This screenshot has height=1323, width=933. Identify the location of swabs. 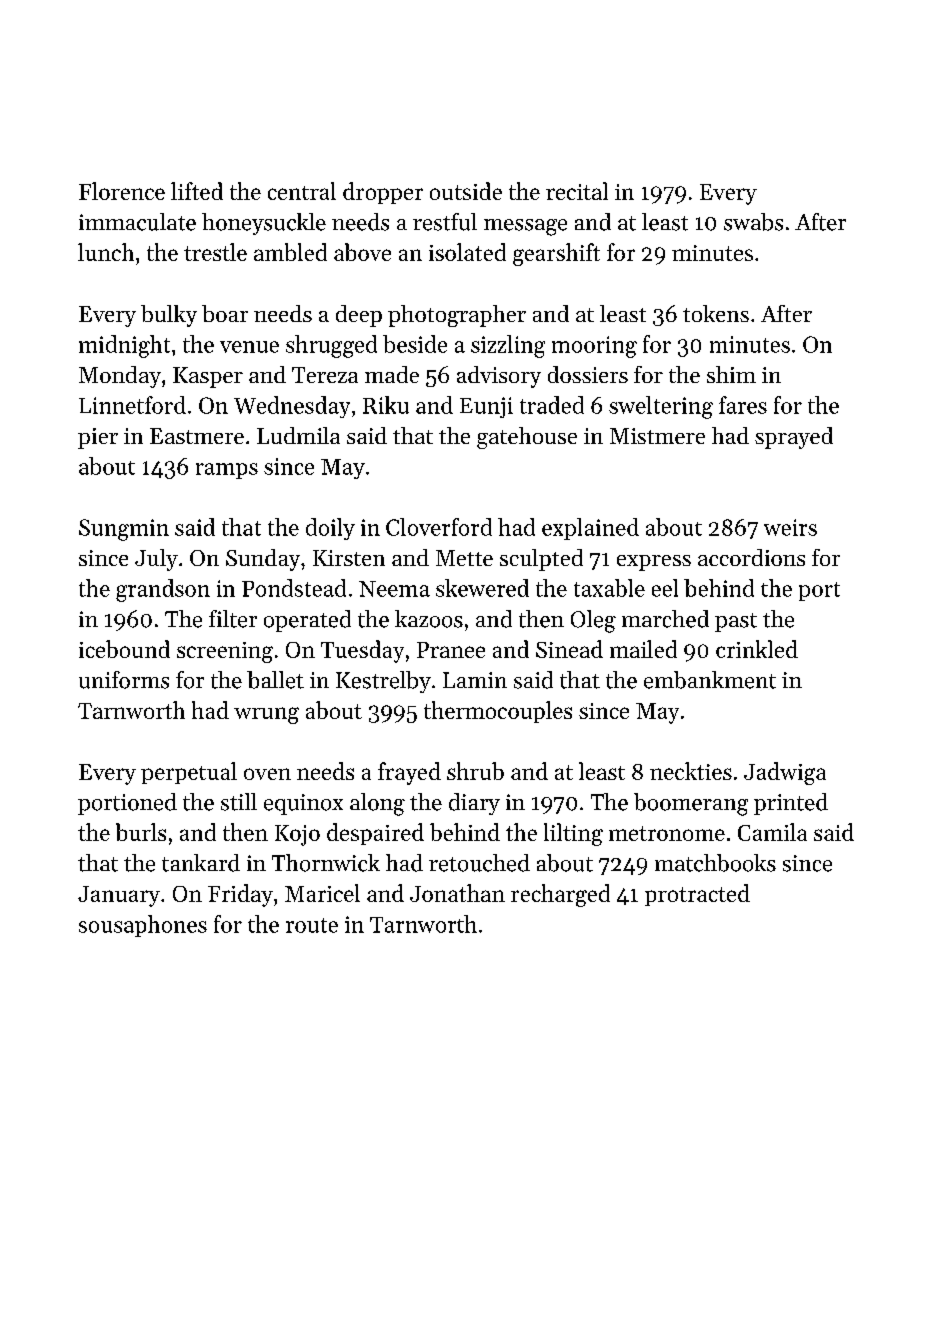
(753, 222).
